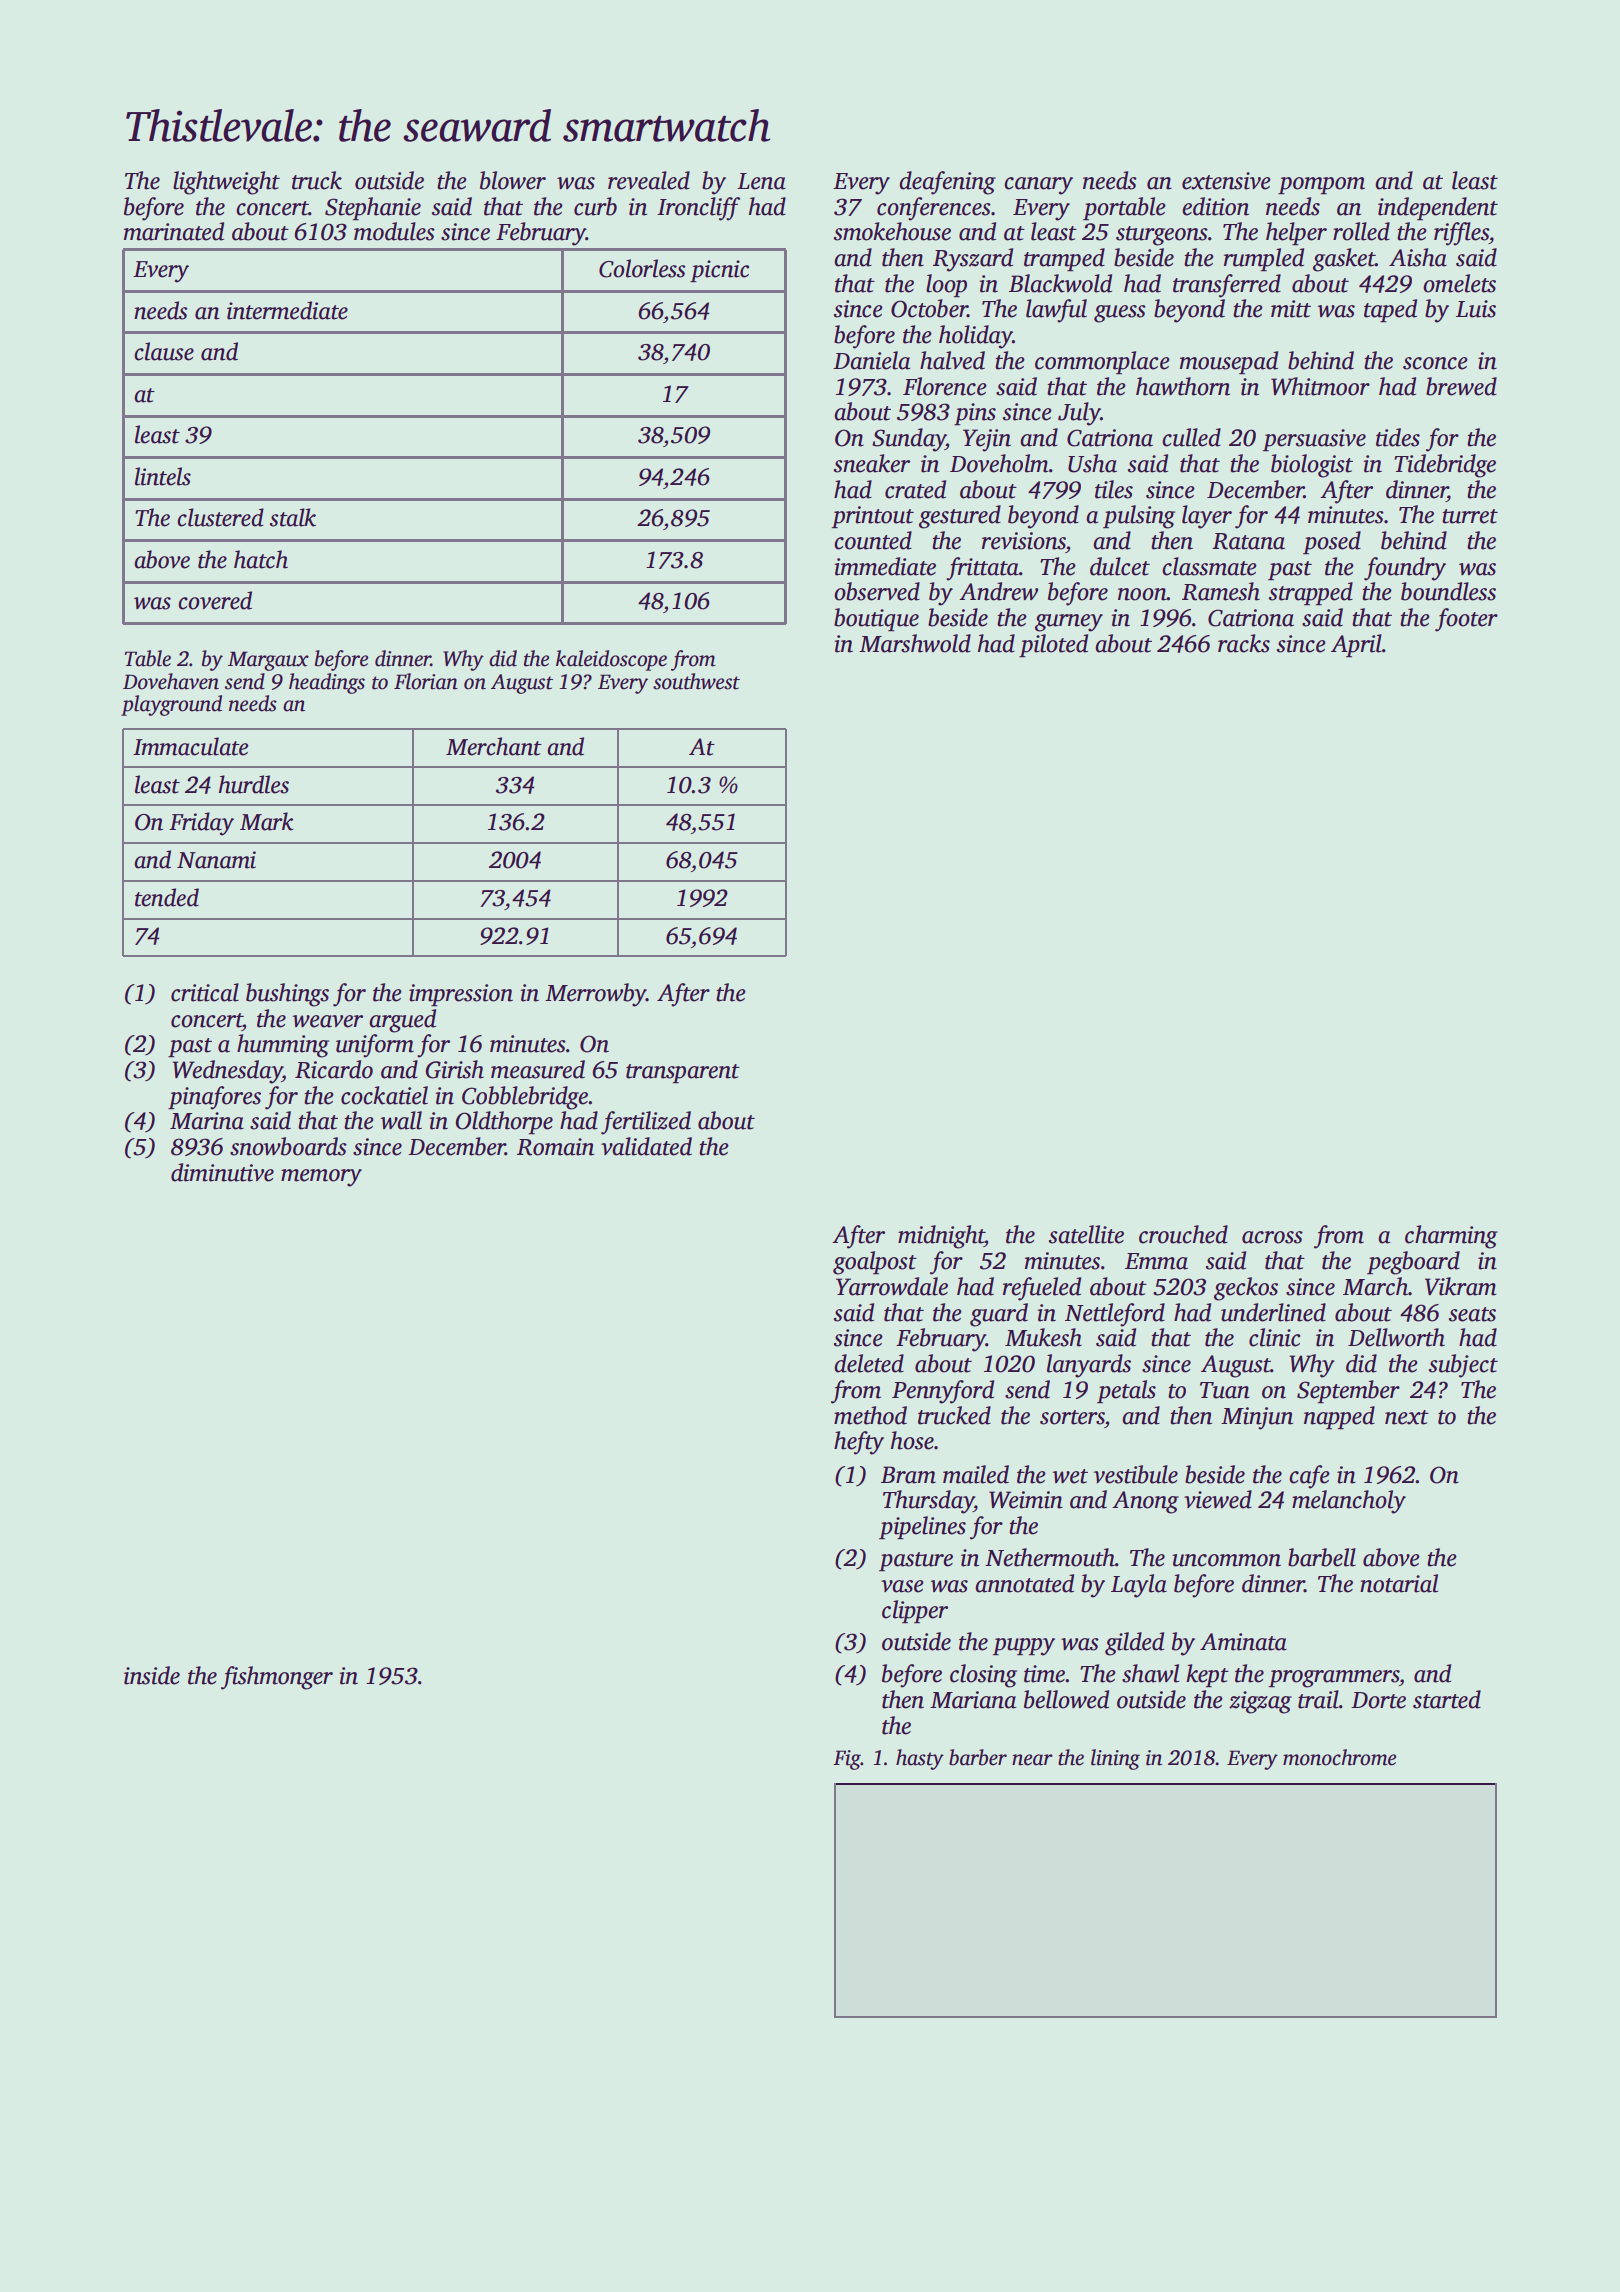 The image size is (1620, 2292). What do you see at coordinates (1042, 1289) in the screenshot?
I see `refueled` at bounding box center [1042, 1289].
